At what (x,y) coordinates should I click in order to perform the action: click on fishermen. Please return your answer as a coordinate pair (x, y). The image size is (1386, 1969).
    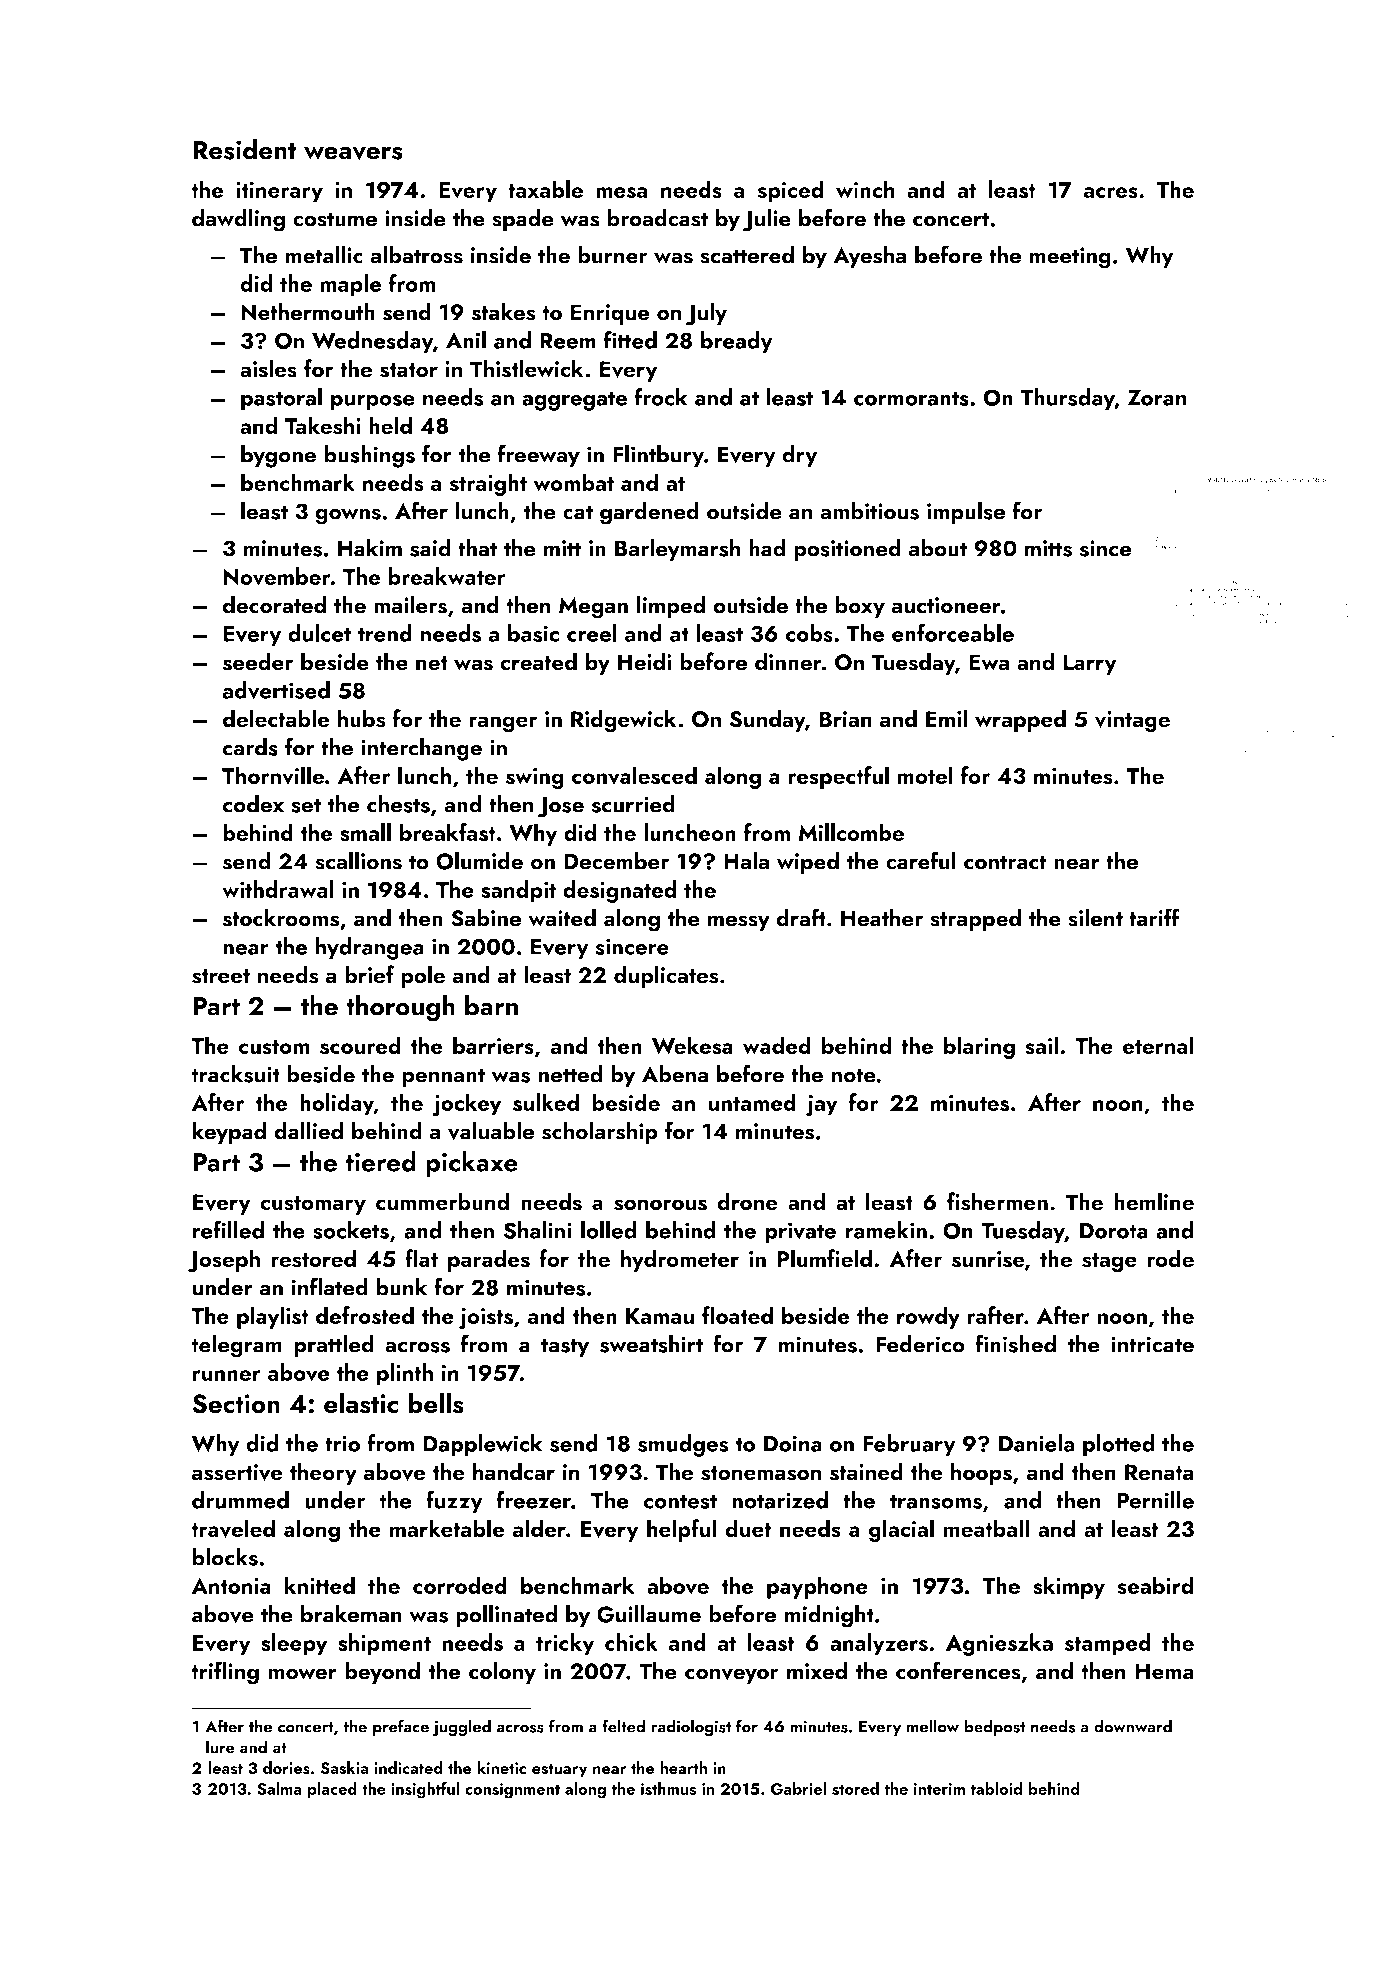
    Looking at the image, I should click on (997, 1201).
